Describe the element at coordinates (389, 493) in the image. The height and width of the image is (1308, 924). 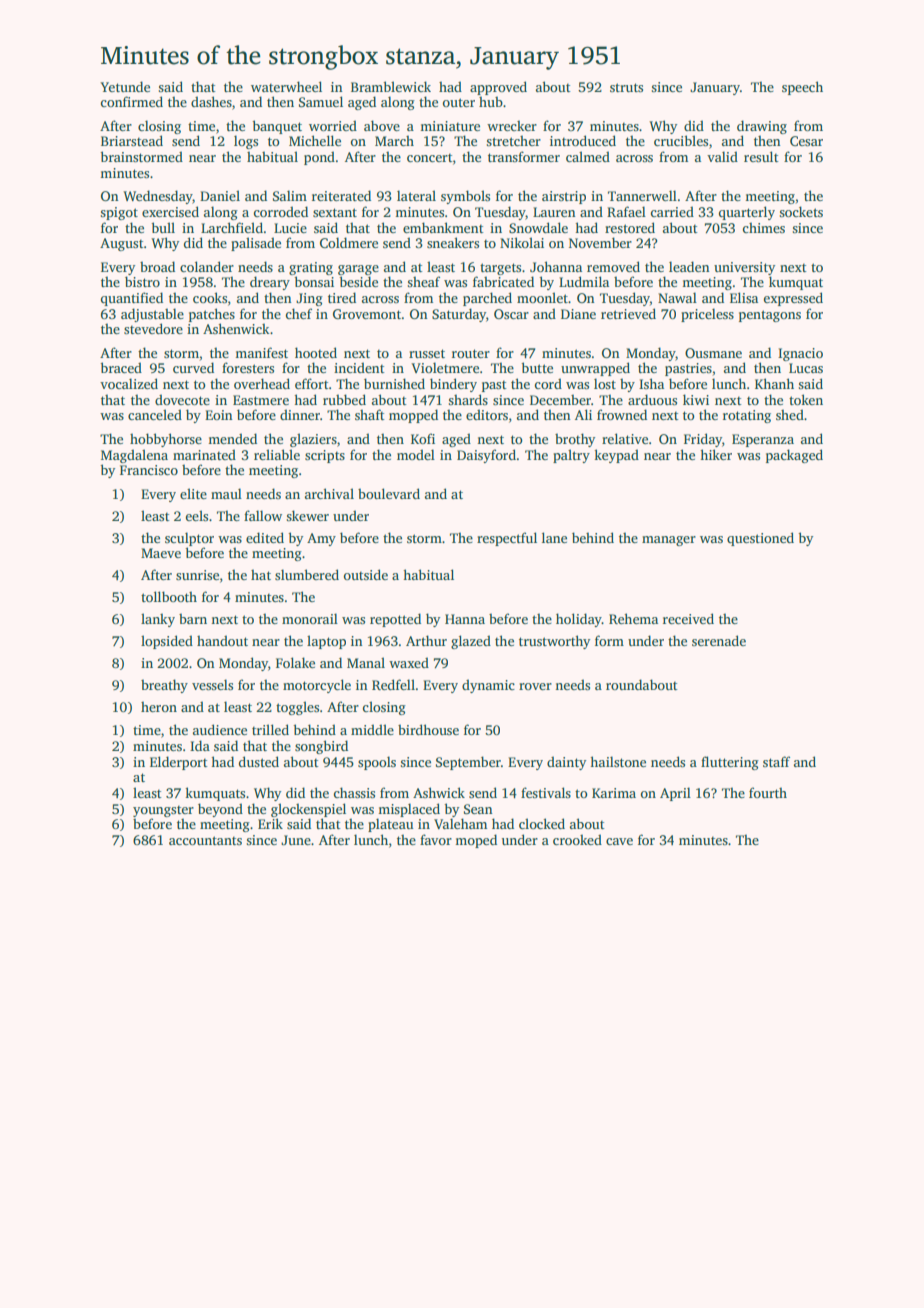
I see `boulevard` at that location.
